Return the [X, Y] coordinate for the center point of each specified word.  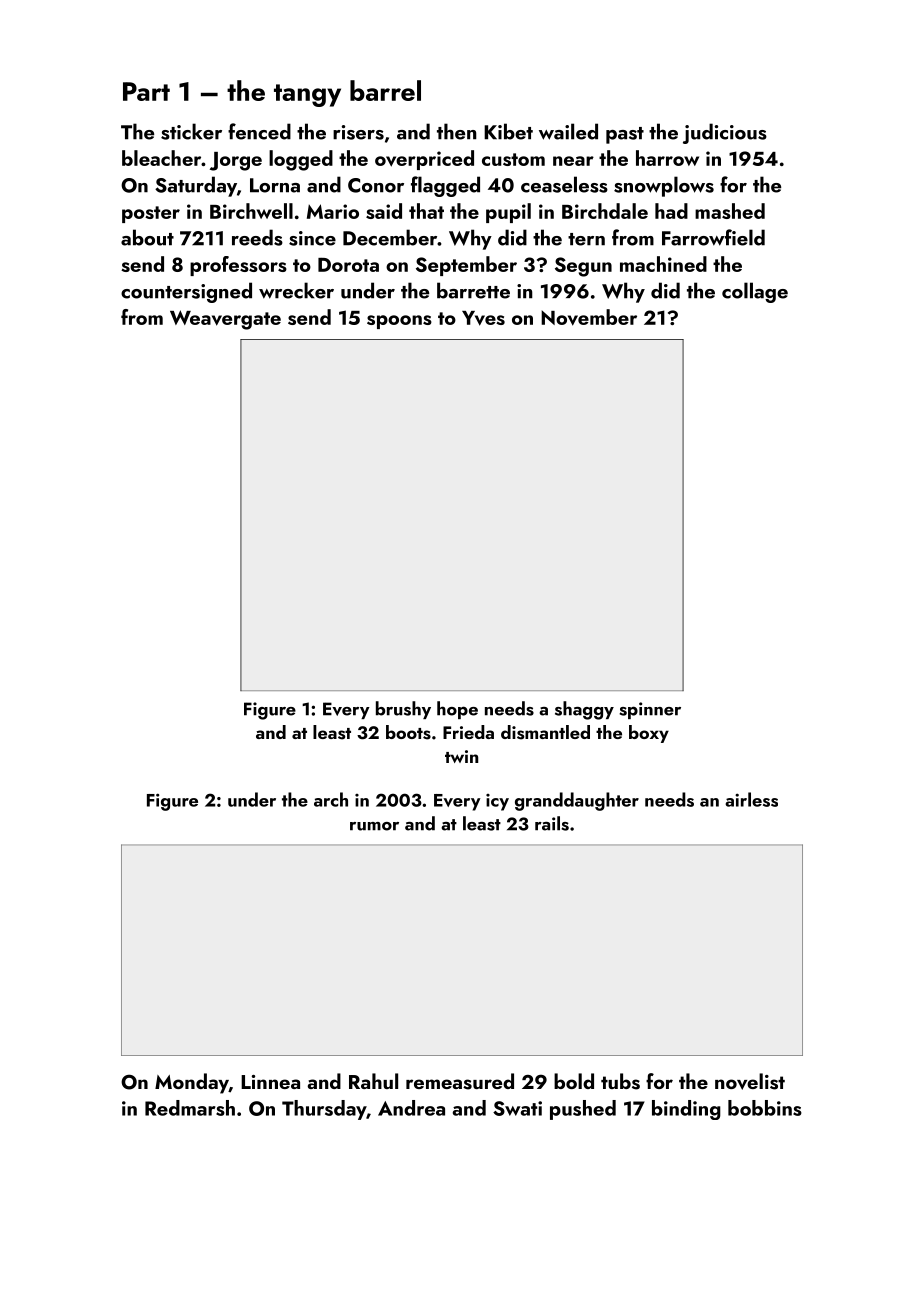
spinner [650, 710]
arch [331, 799]
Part [146, 91]
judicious [725, 133]
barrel [385, 90]
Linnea [270, 1082]
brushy [403, 710]
